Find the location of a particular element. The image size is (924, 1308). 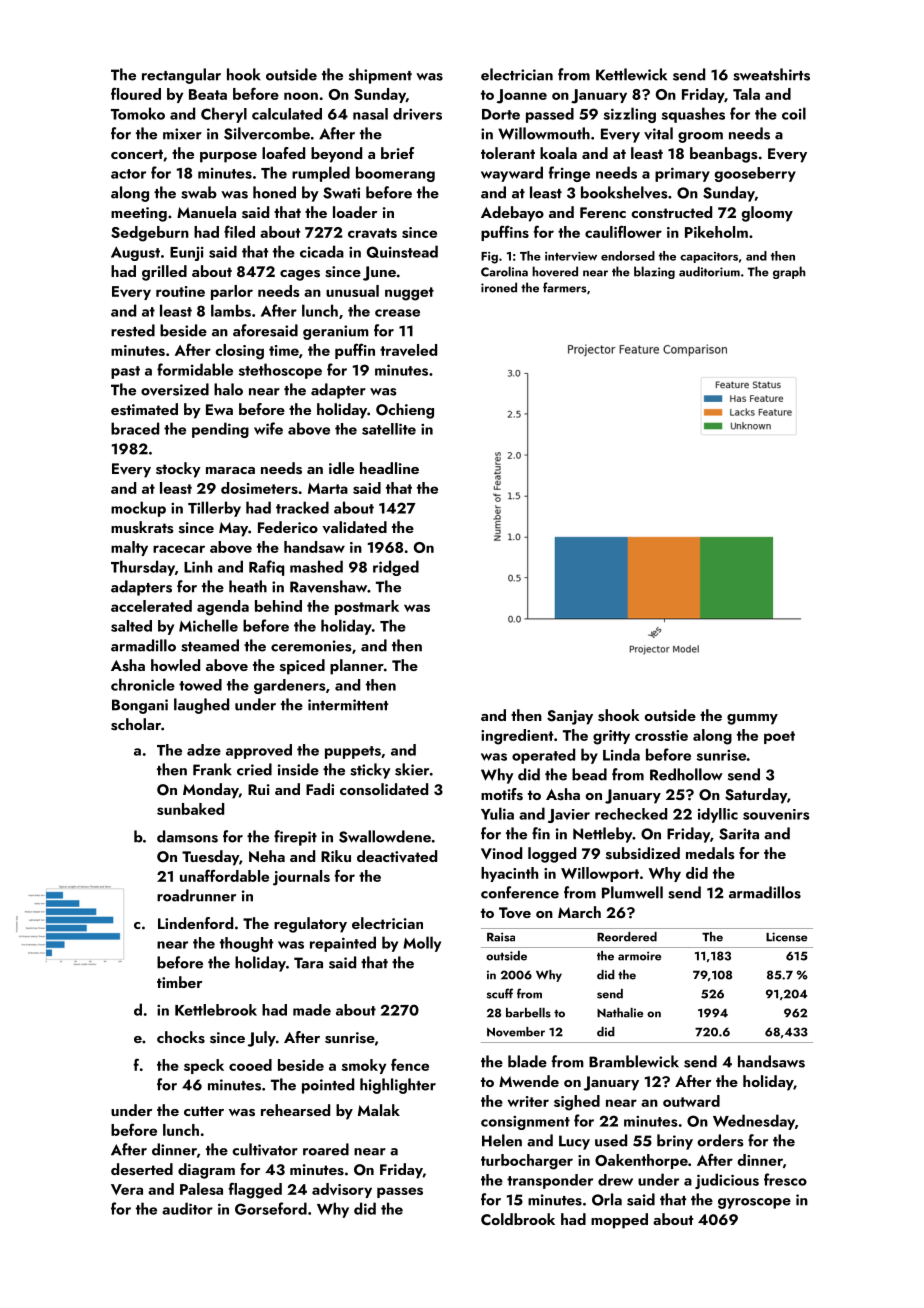

postmark is located at coordinates (367, 607).
